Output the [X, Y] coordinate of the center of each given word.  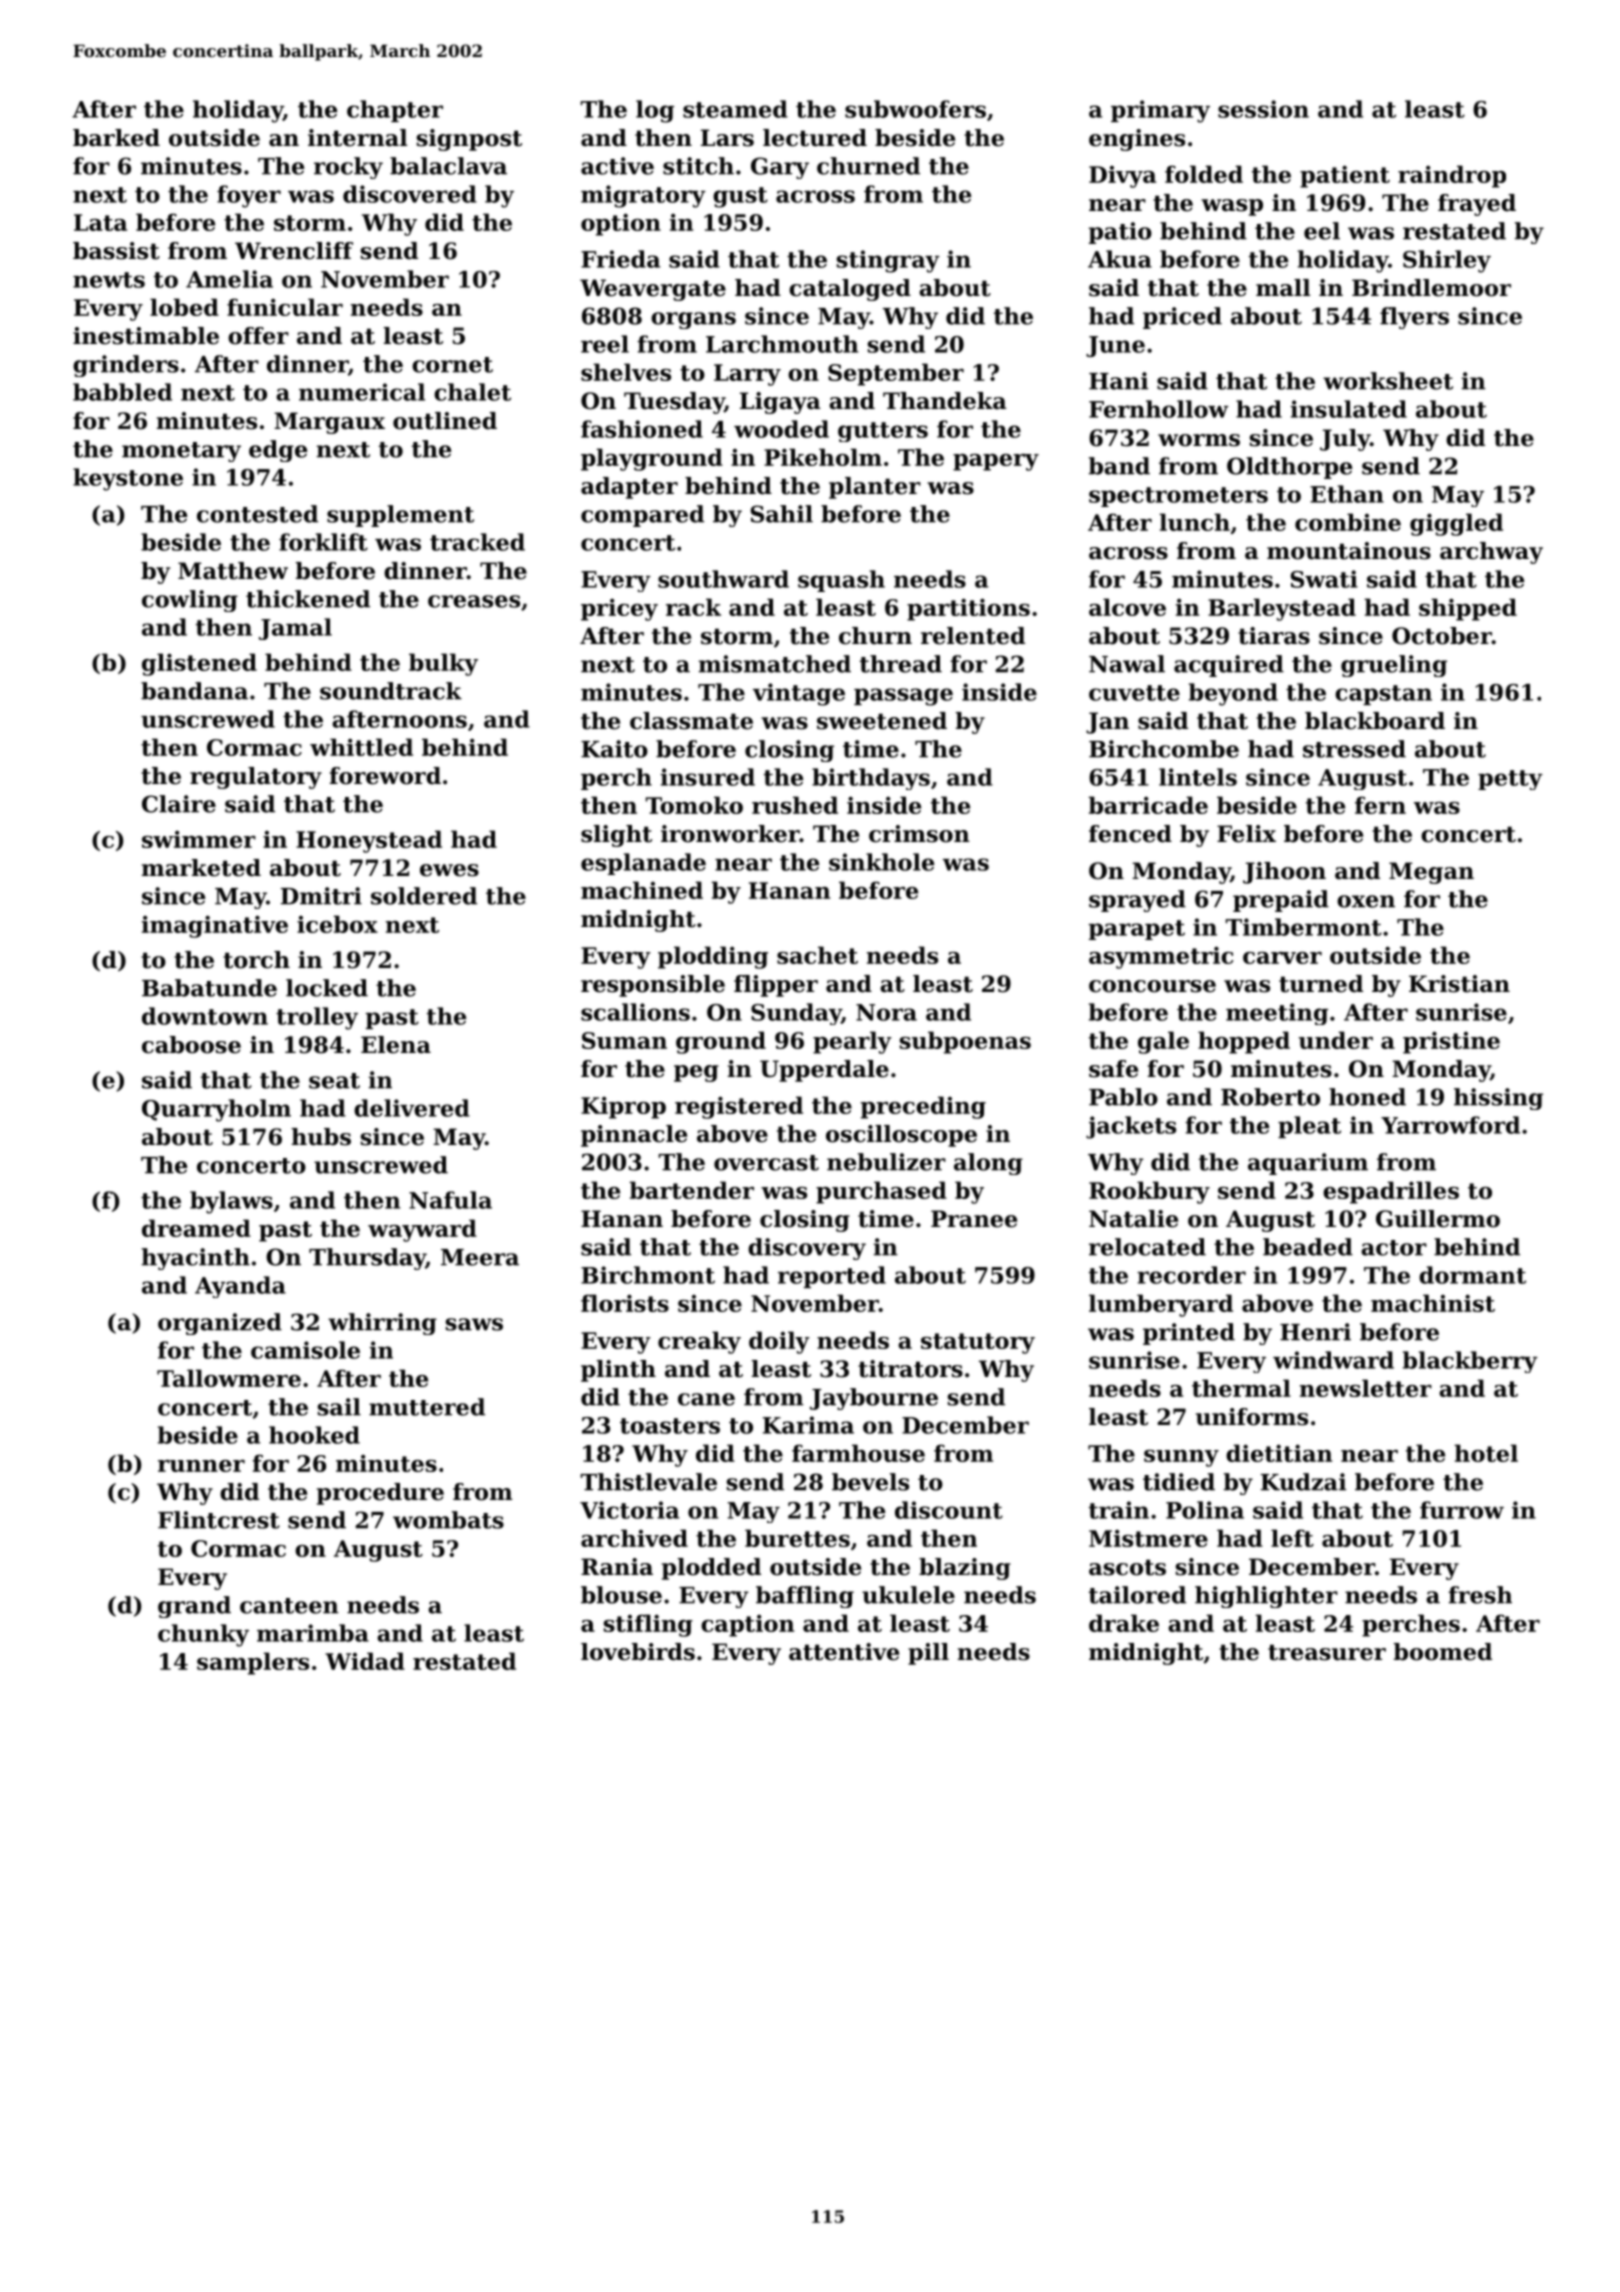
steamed [735, 109]
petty [1510, 780]
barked [116, 138]
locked [327, 988]
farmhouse [858, 1453]
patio [1120, 233]
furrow [1462, 1510]
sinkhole [881, 862]
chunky [203, 1635]
